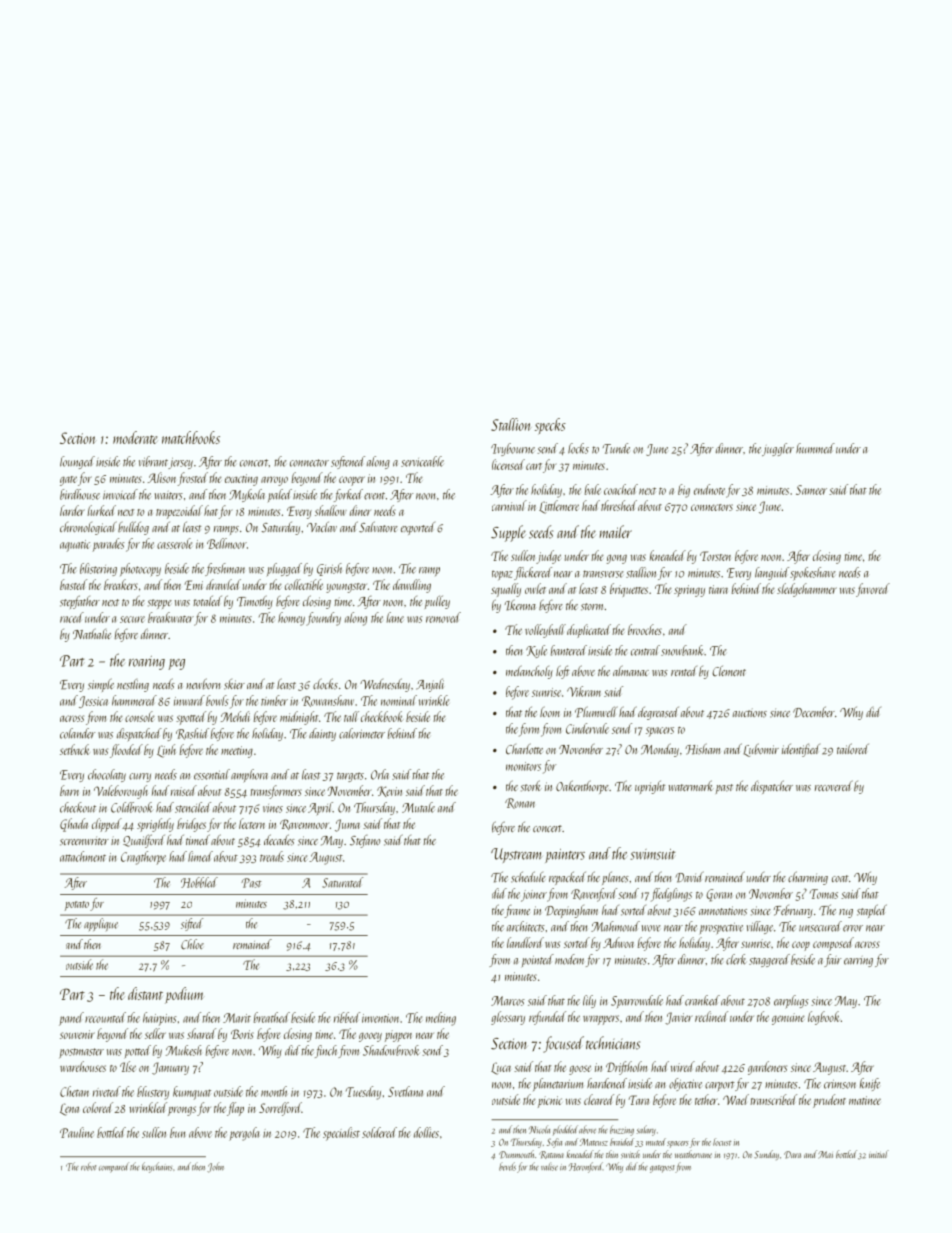  Describe the element at coordinates (274, 481) in the page. I see `arroyo` at that location.
